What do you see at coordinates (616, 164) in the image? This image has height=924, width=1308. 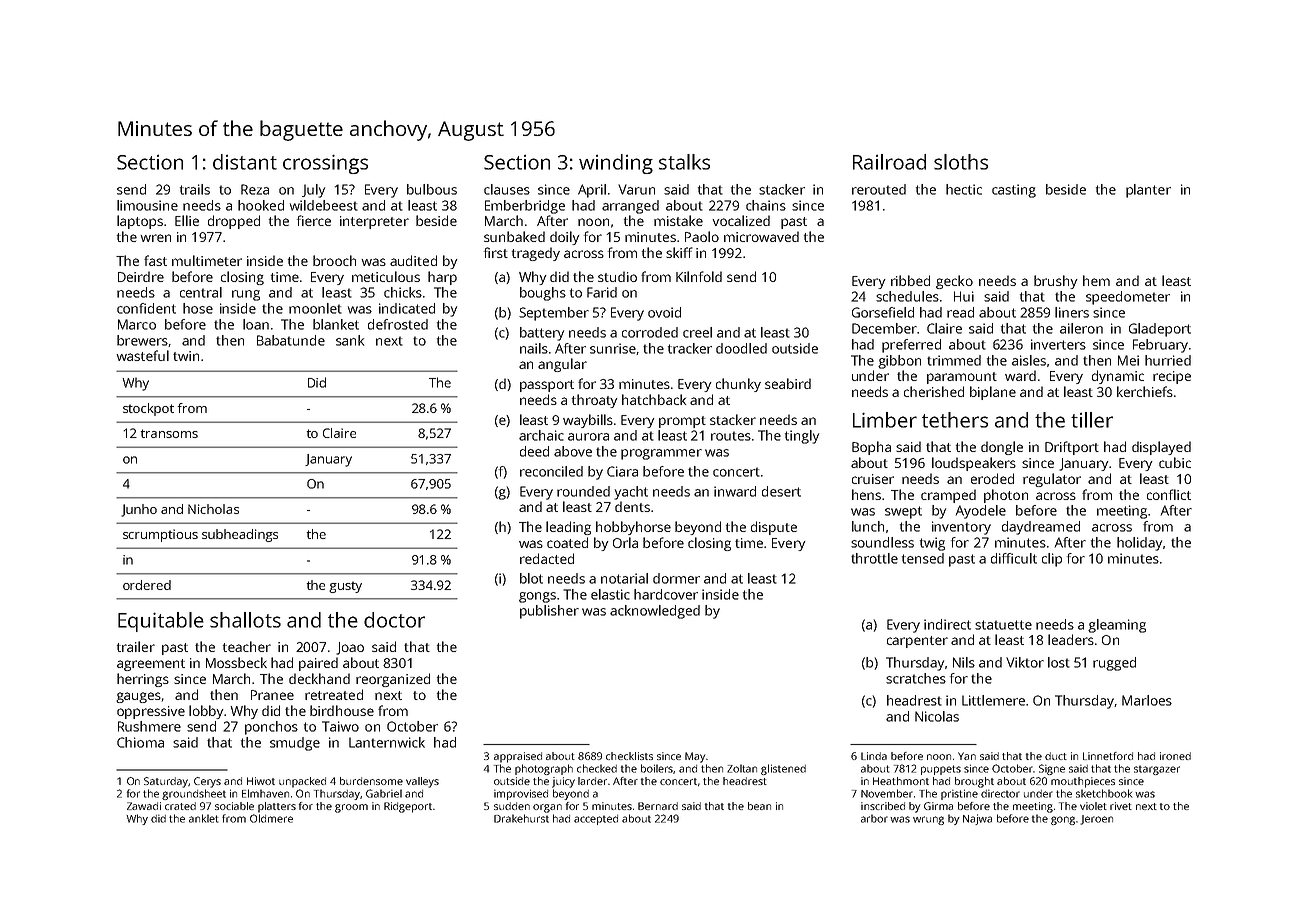 I see `winding` at bounding box center [616, 164].
